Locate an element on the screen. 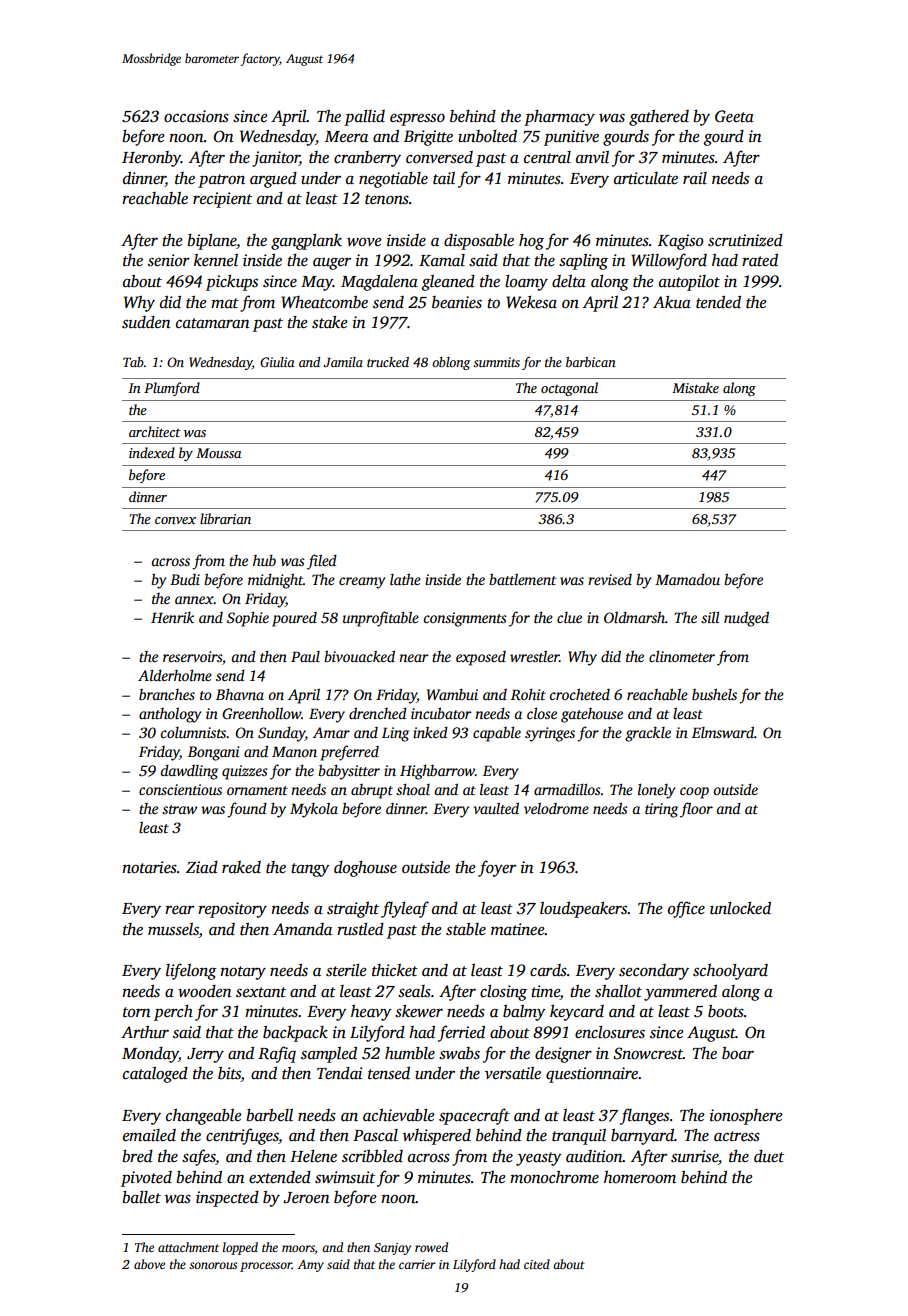  Wekesa is located at coordinates (531, 302).
